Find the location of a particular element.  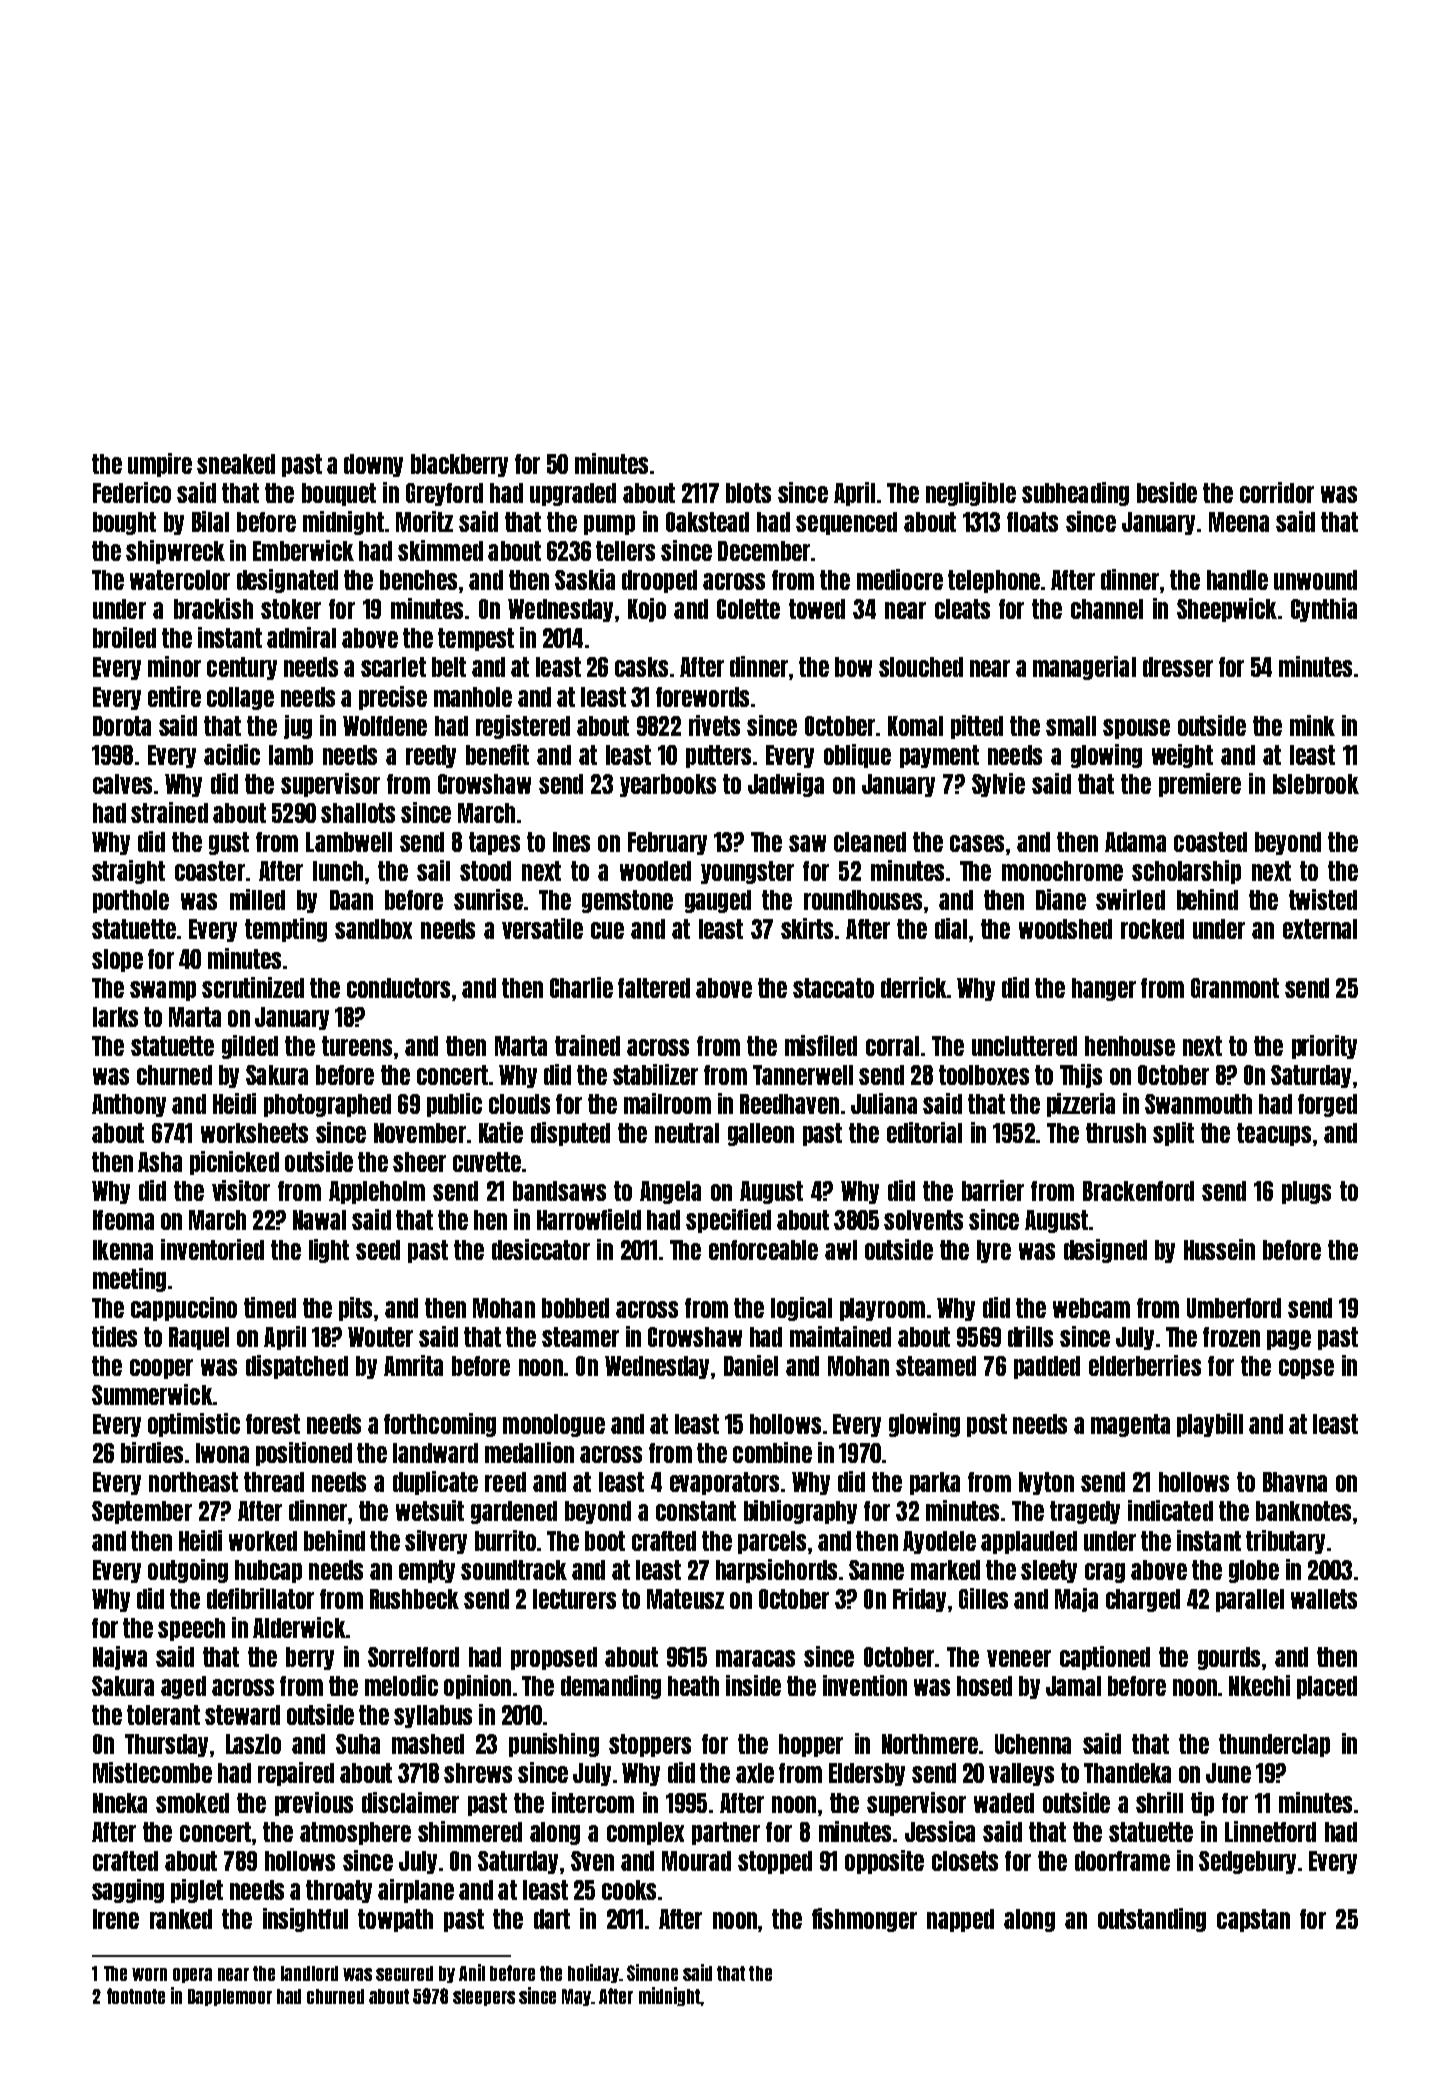

cue is located at coordinates (607, 930).
